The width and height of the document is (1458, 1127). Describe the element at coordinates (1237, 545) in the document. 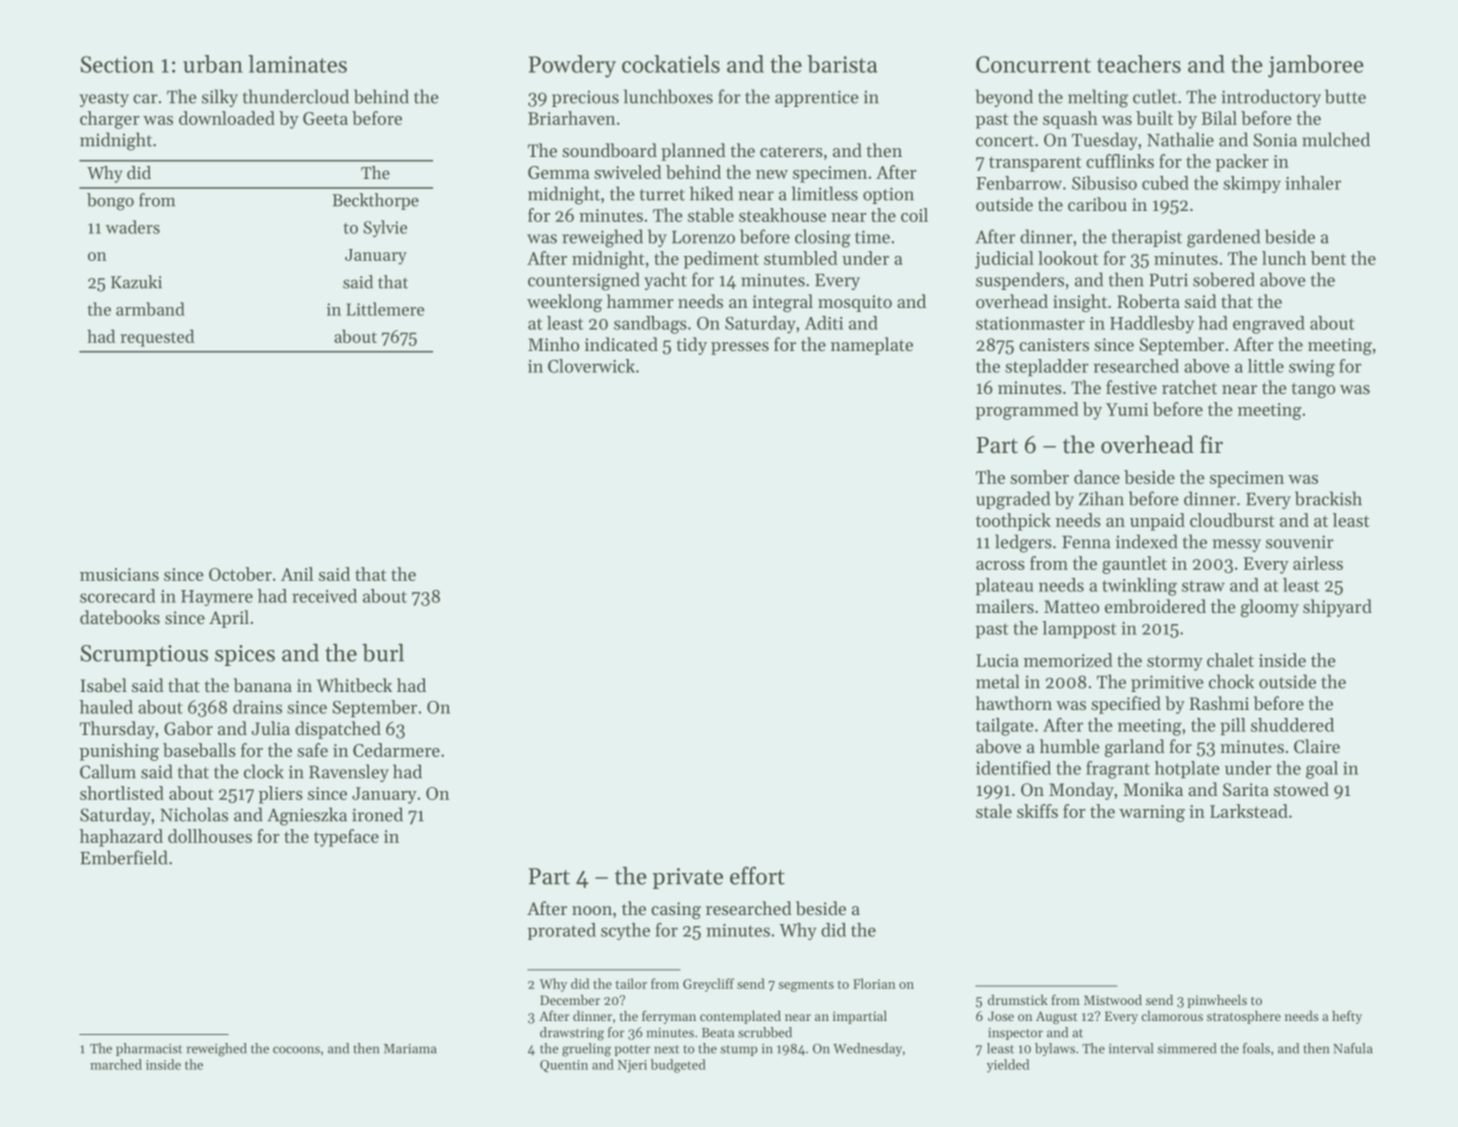

I see `messy` at that location.
